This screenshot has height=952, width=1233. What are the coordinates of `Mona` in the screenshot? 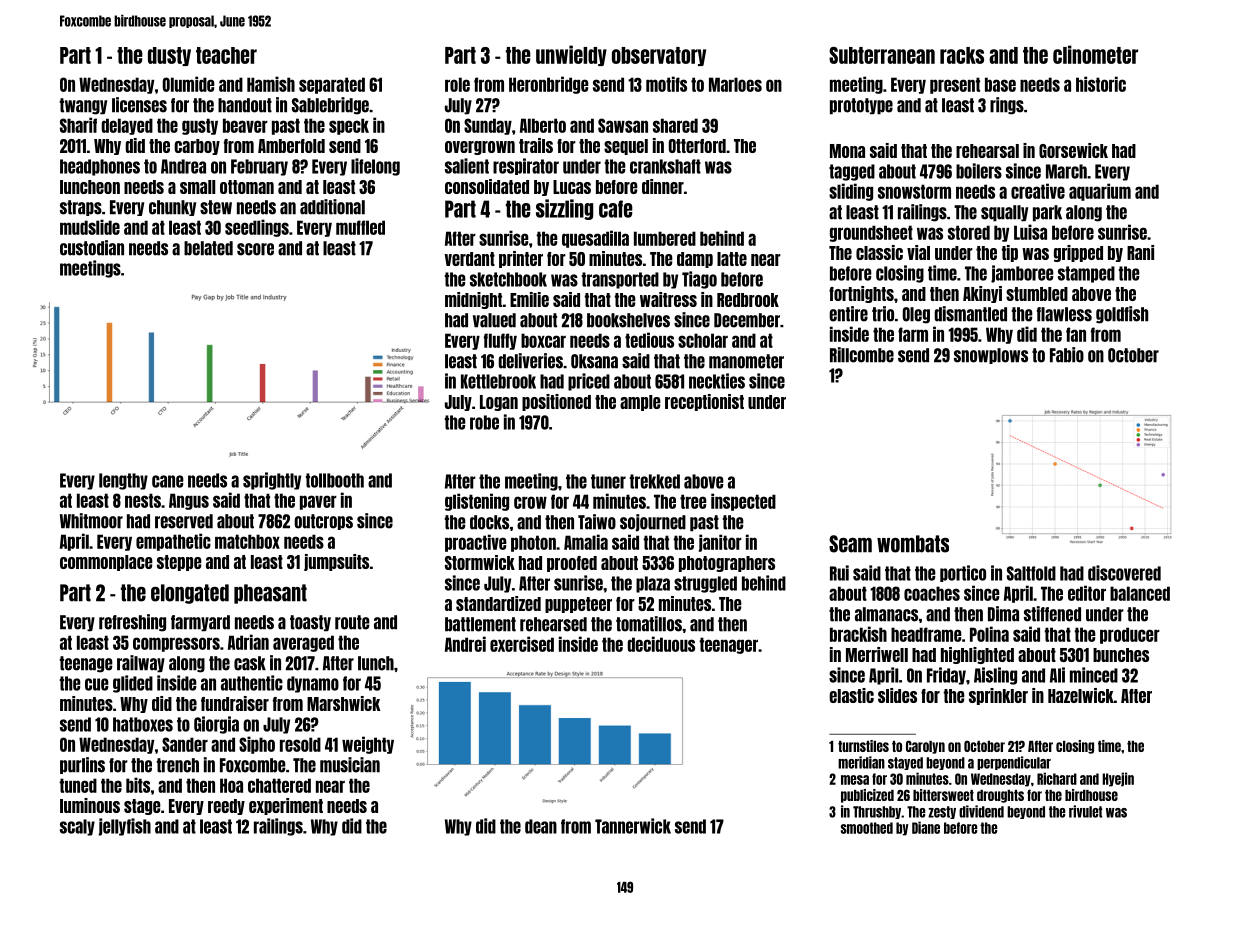 It's located at (847, 151).
